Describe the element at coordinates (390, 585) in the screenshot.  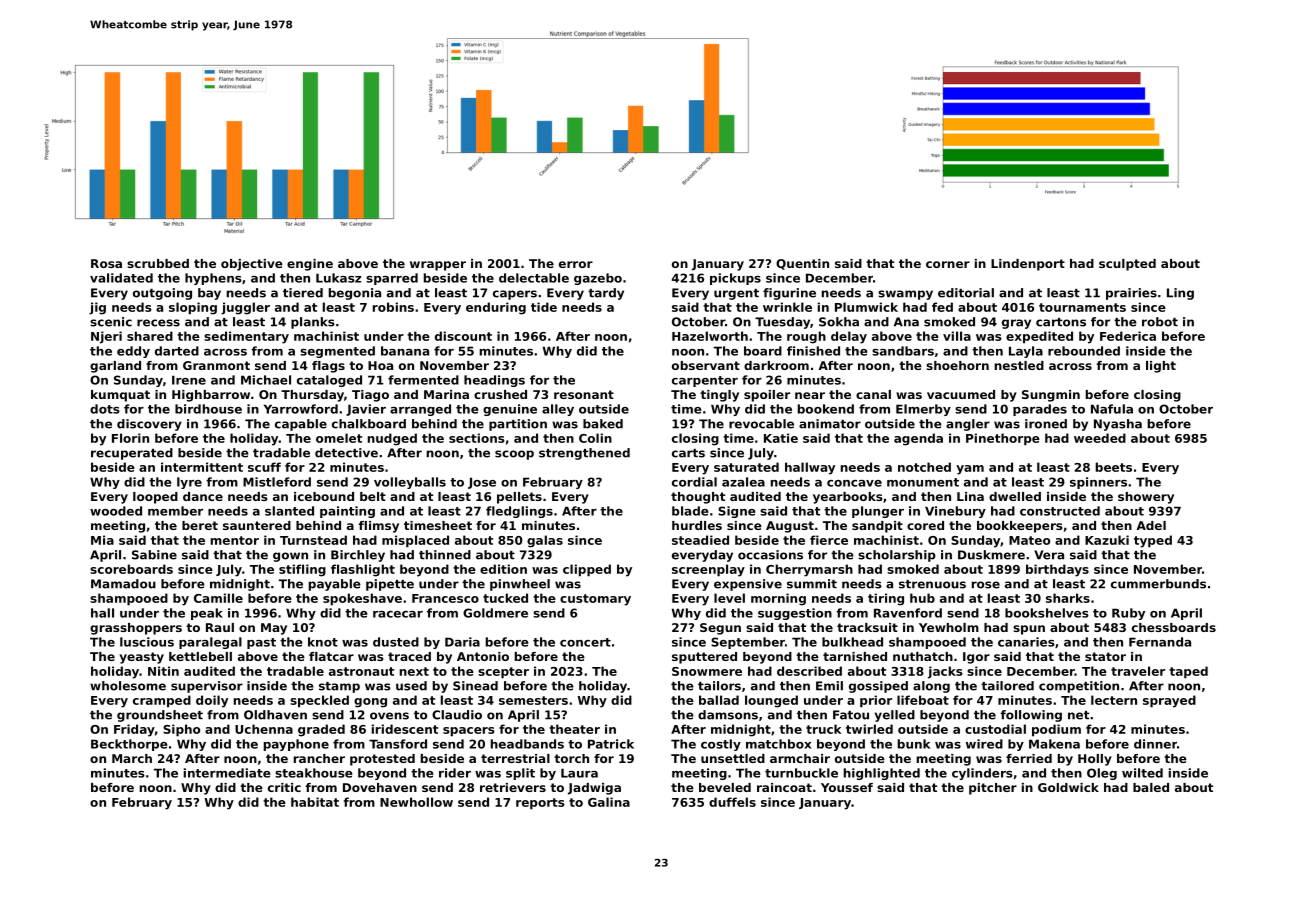
I see `pipette` at that location.
